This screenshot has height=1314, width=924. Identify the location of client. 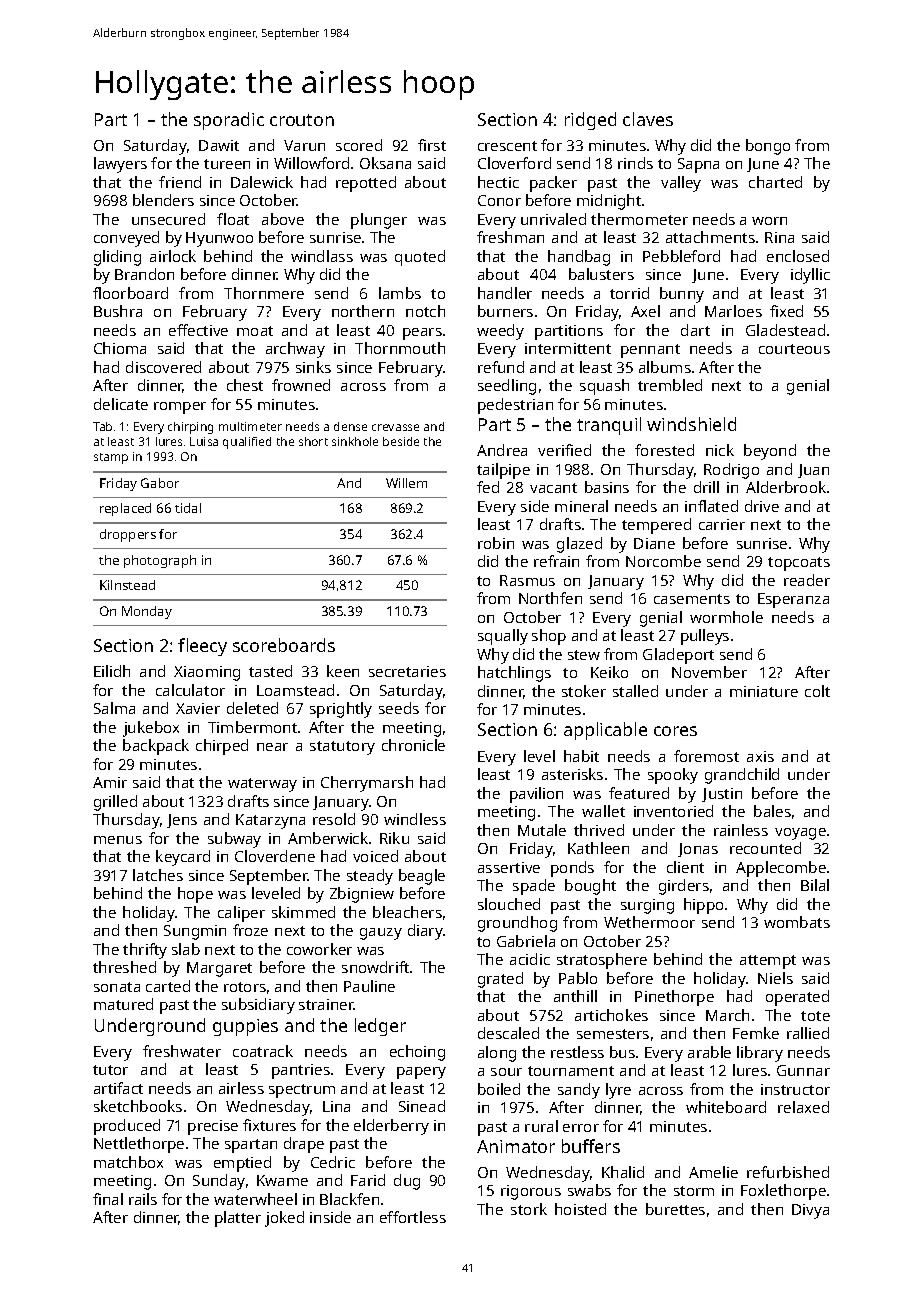
(685, 867).
